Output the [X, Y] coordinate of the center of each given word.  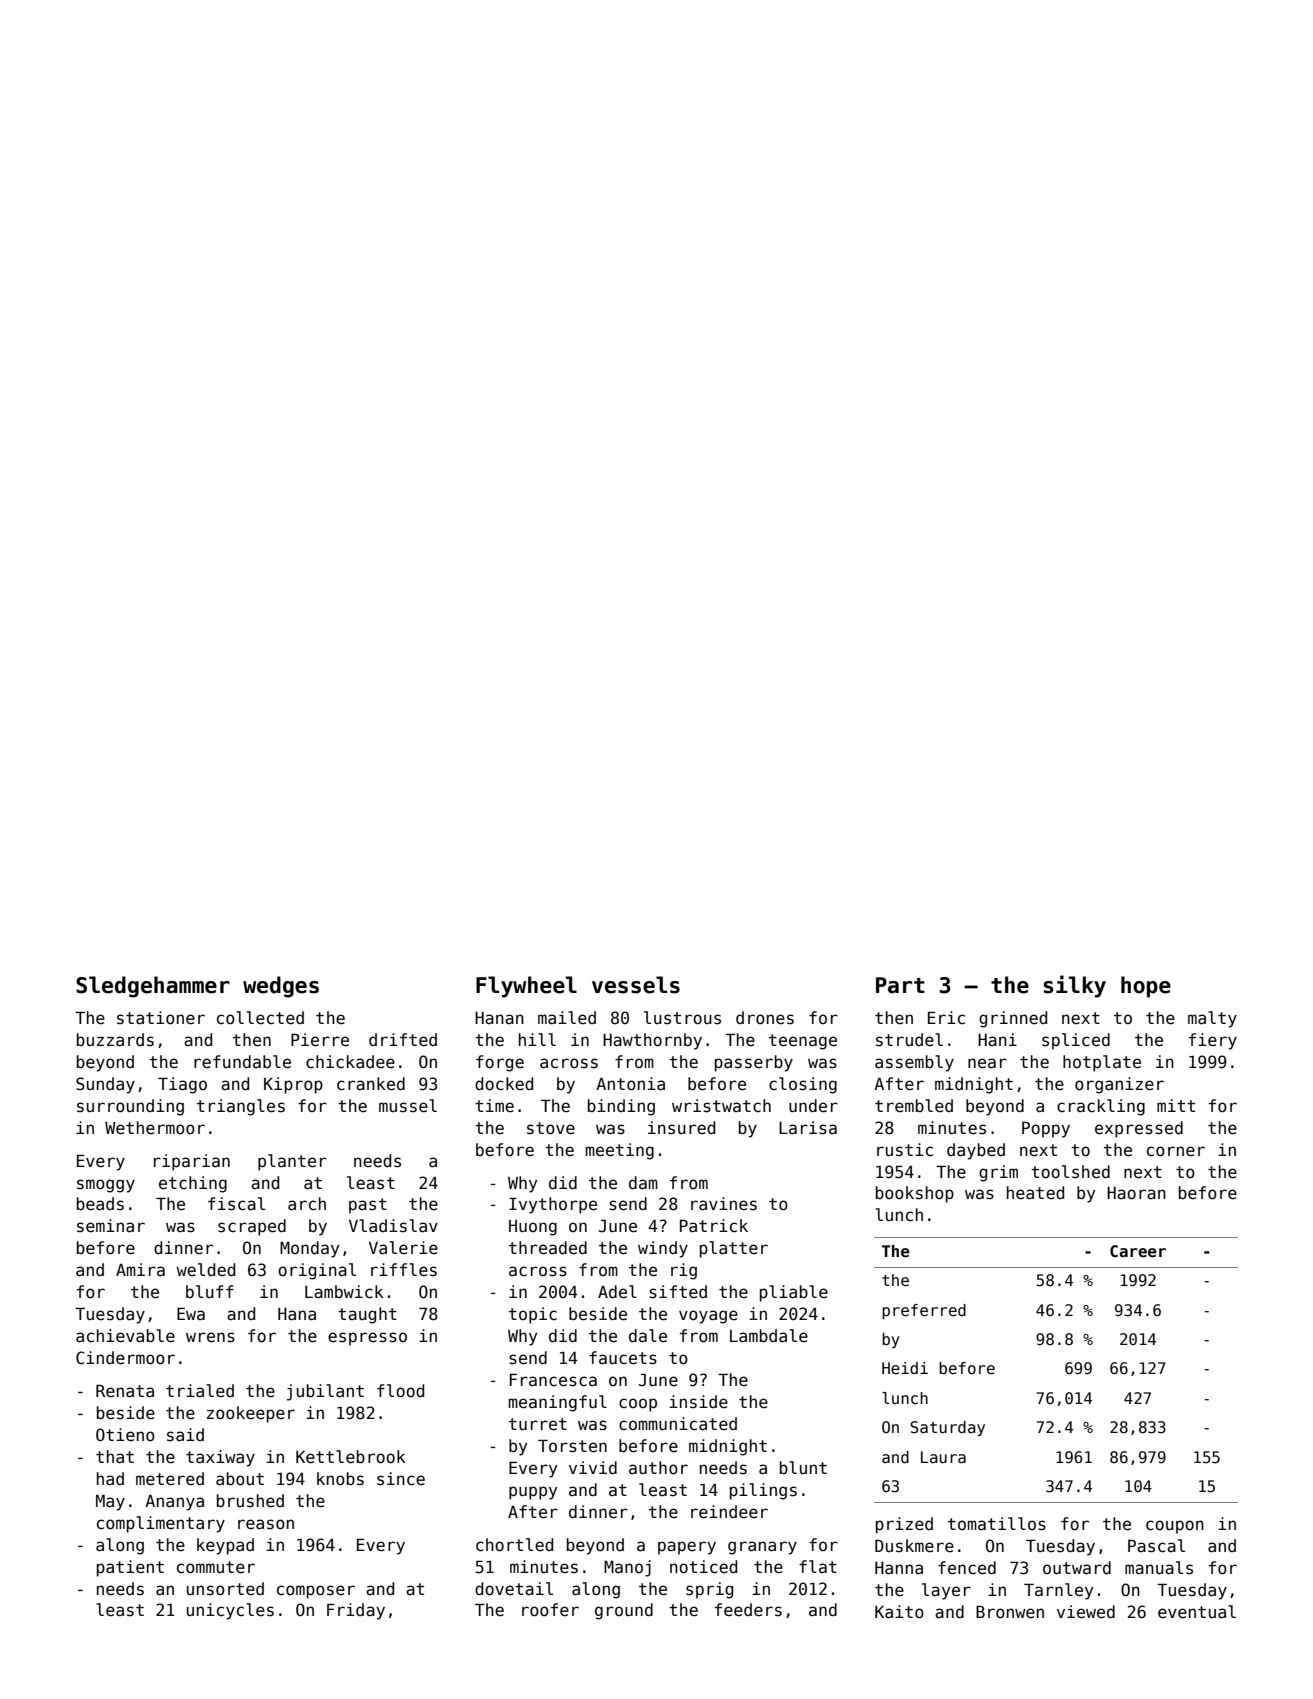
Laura [943, 1457]
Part [900, 985]
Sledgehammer [153, 987]
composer [316, 1592]
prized [904, 1525]
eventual [1197, 1612]
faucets [623, 1358]
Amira [140, 1269]
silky [1074, 986]
